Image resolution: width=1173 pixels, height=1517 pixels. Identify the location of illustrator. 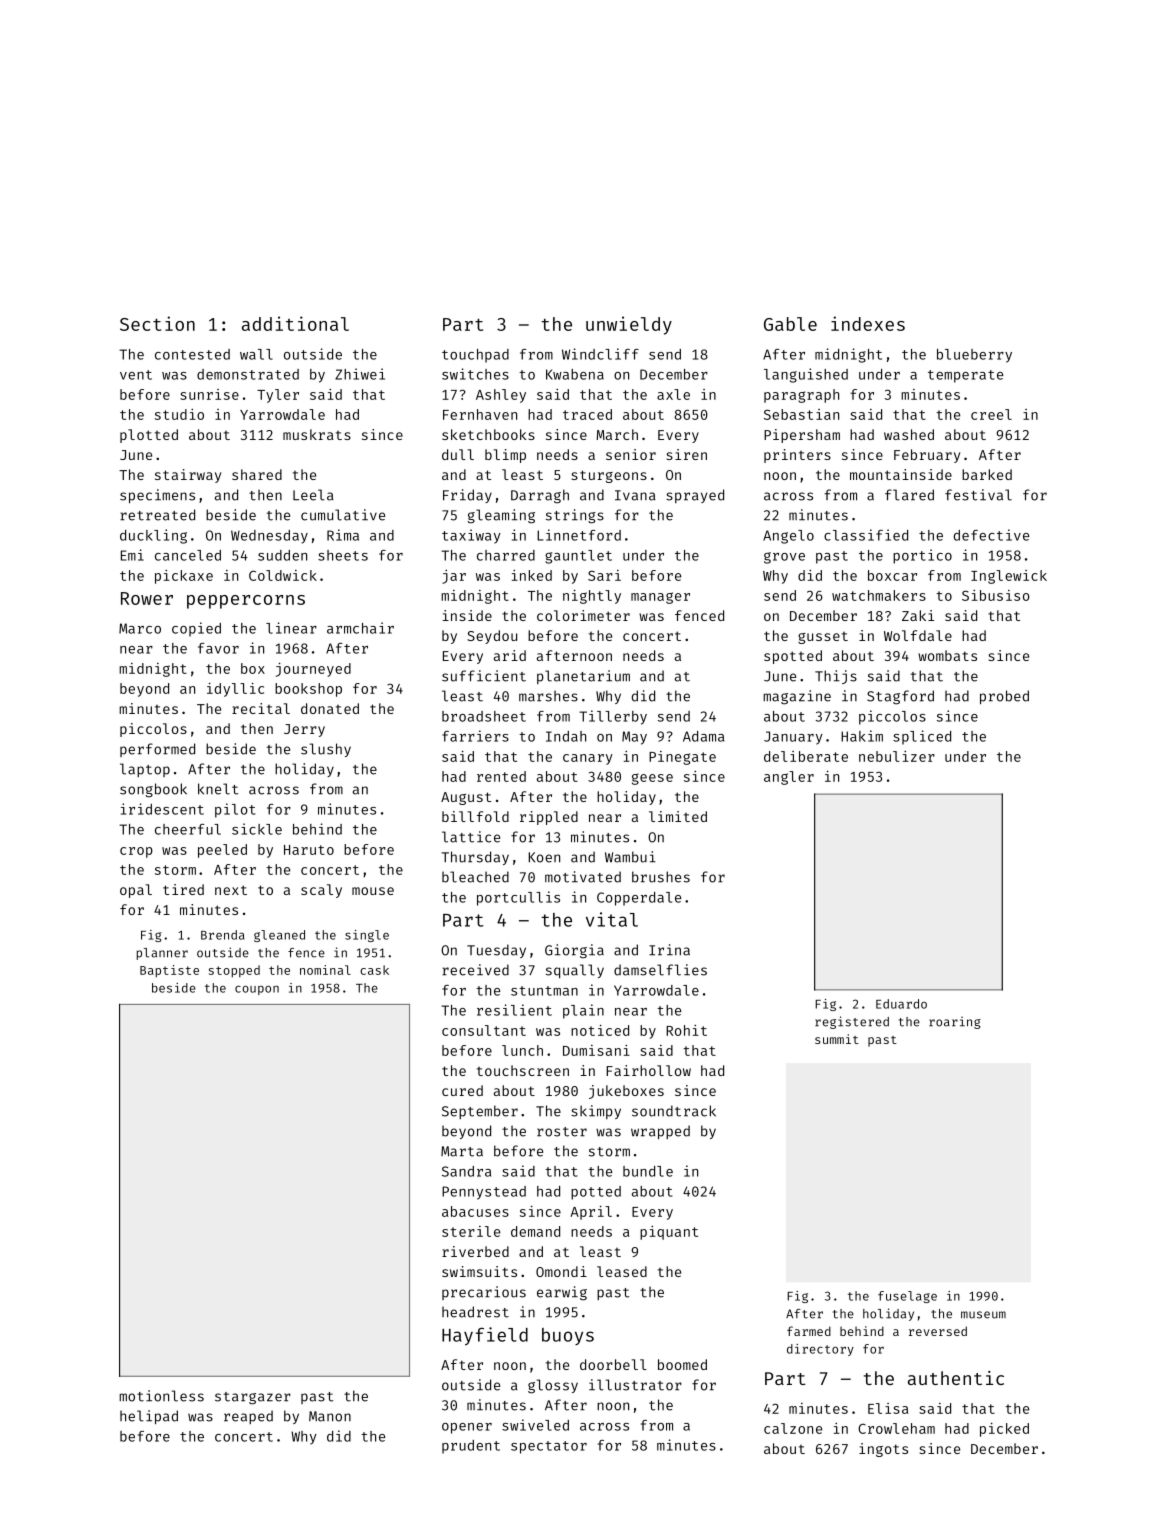
(635, 1385).
